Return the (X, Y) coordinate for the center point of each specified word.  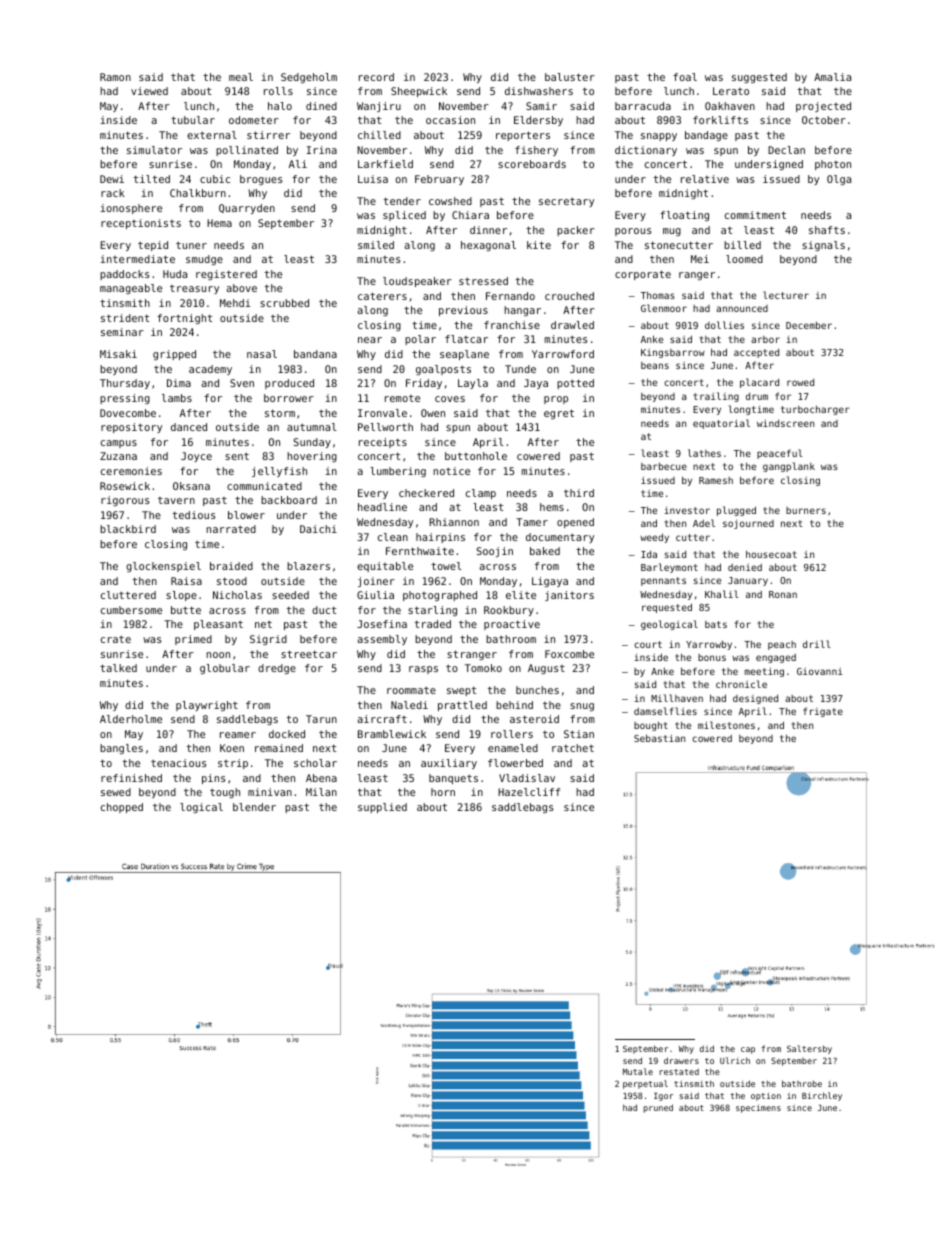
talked (118, 668)
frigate (823, 712)
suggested (759, 78)
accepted (756, 353)
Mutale (638, 1071)
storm (280, 413)
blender (254, 807)
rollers (512, 734)
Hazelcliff (529, 792)
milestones (726, 725)
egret (559, 414)
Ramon (115, 77)
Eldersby (538, 121)
